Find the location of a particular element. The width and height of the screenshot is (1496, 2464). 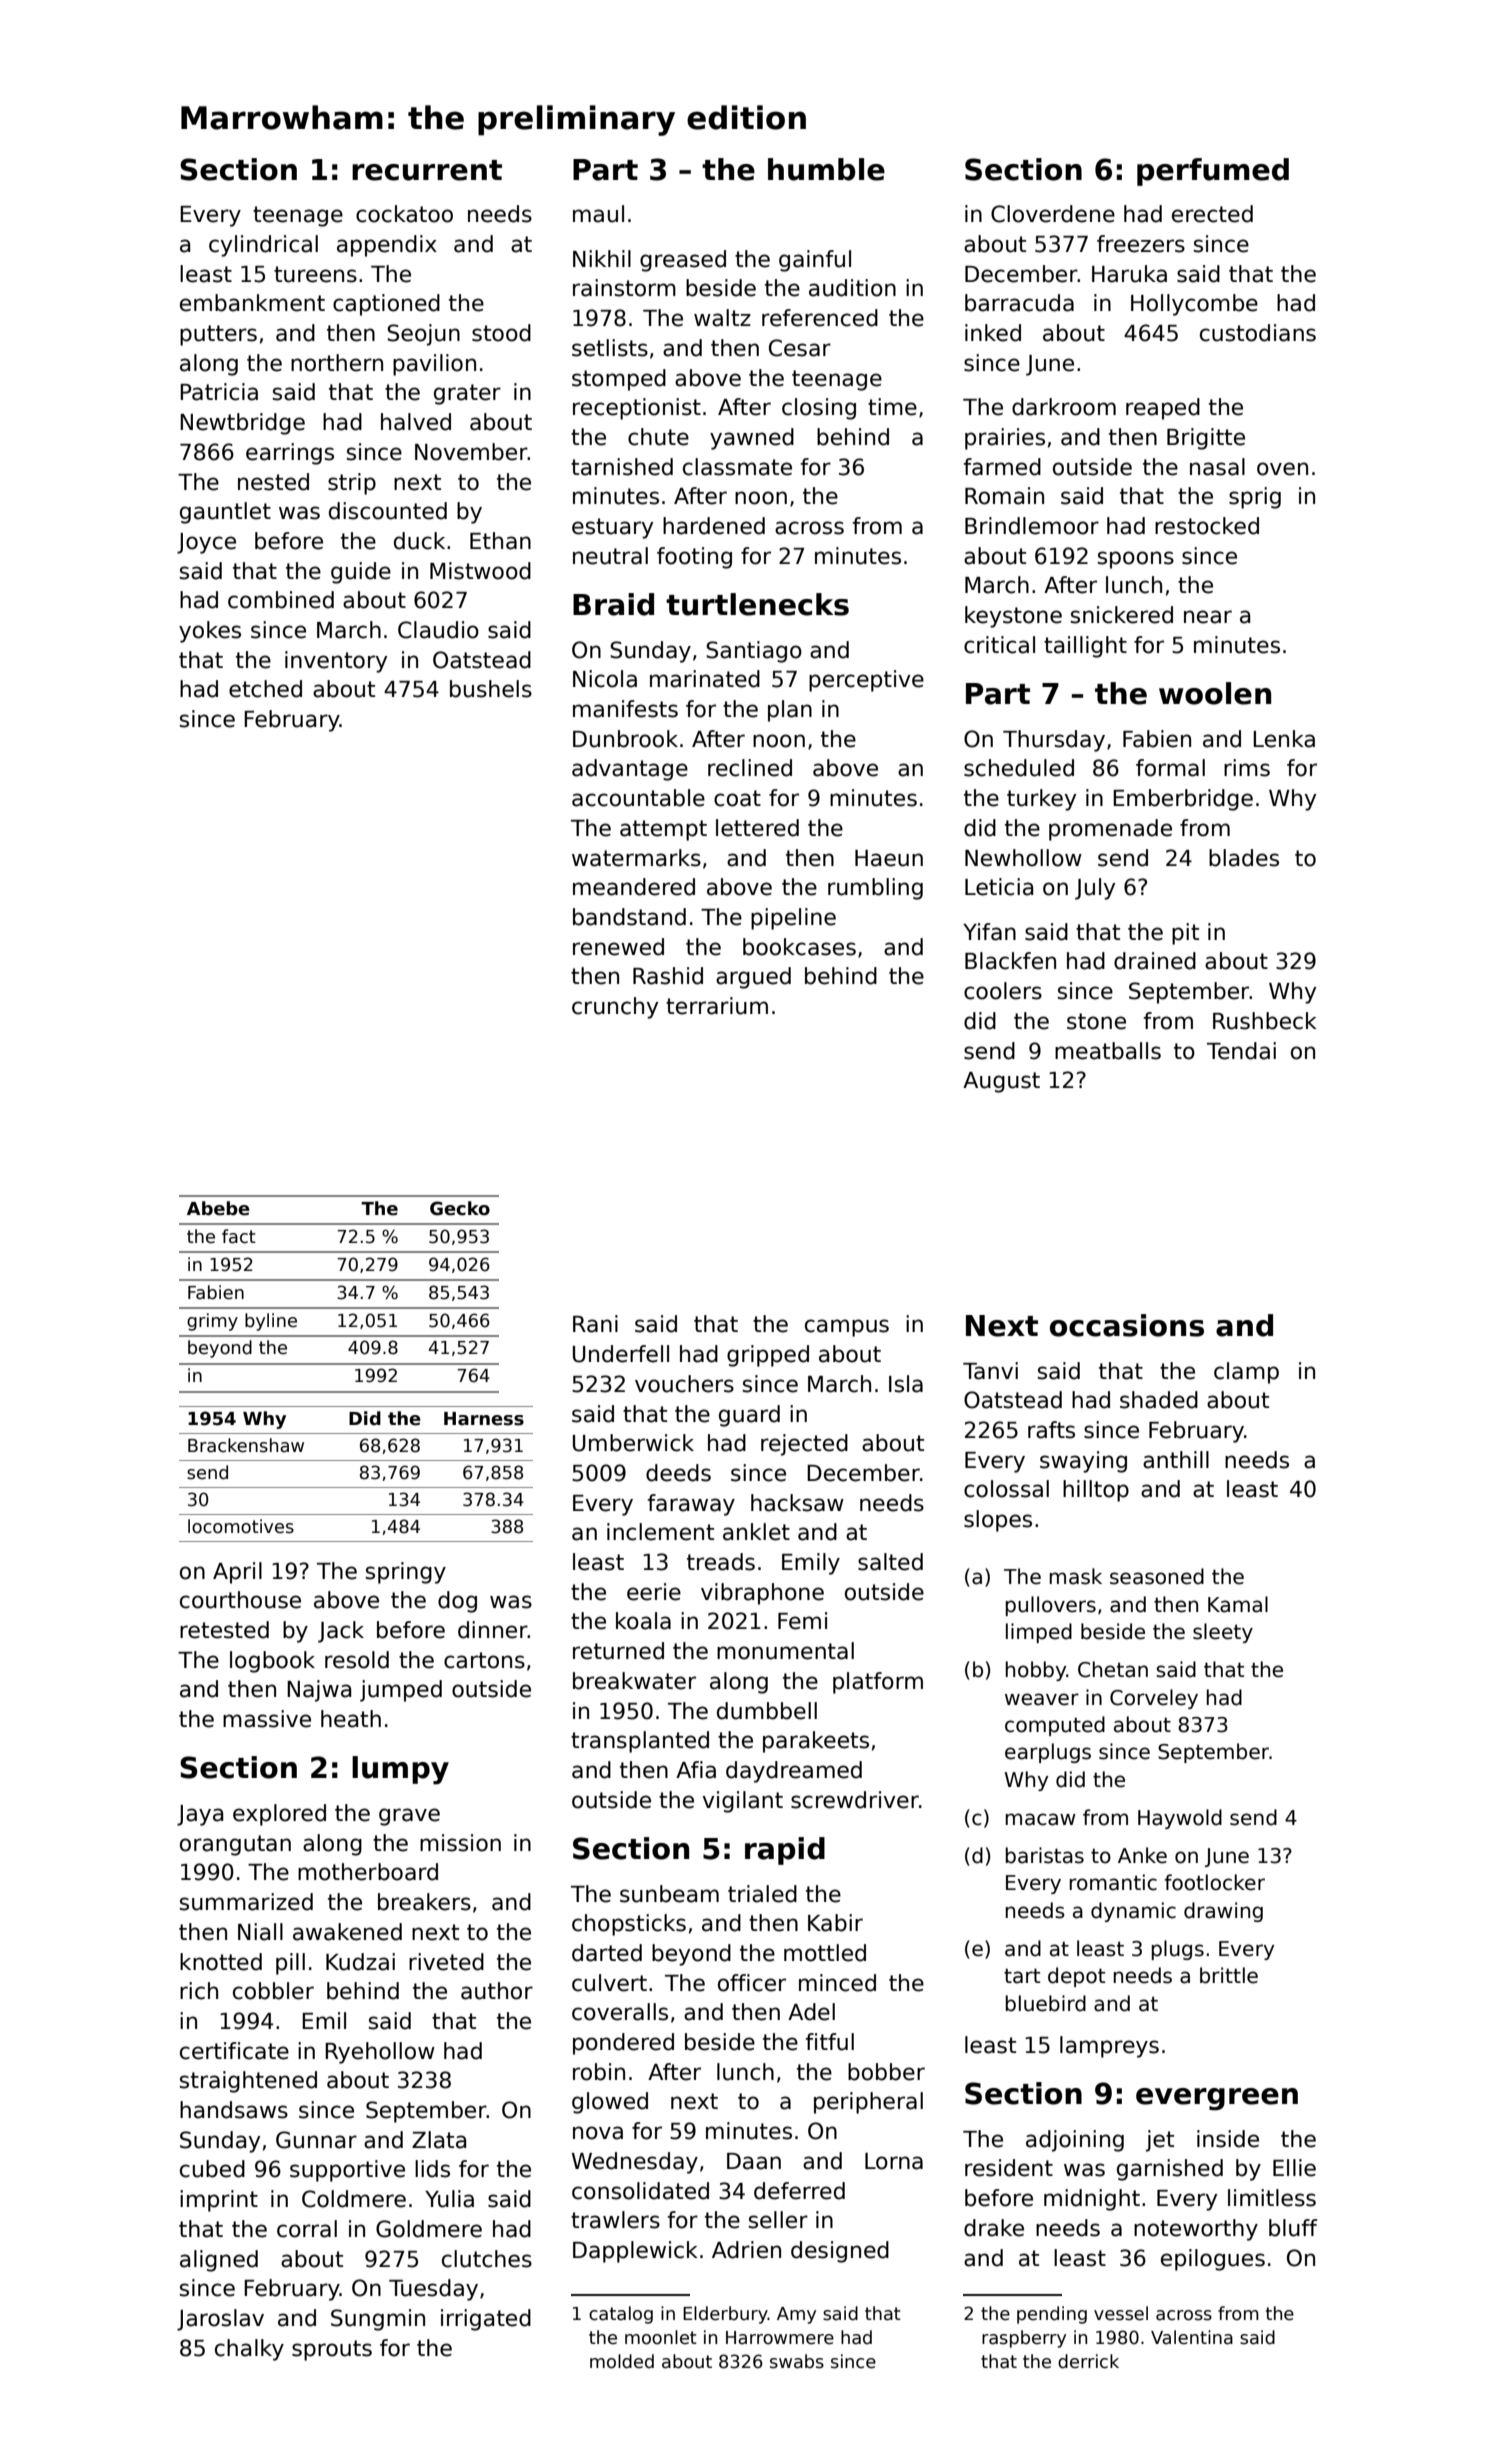

sleety is located at coordinates (1223, 1633).
